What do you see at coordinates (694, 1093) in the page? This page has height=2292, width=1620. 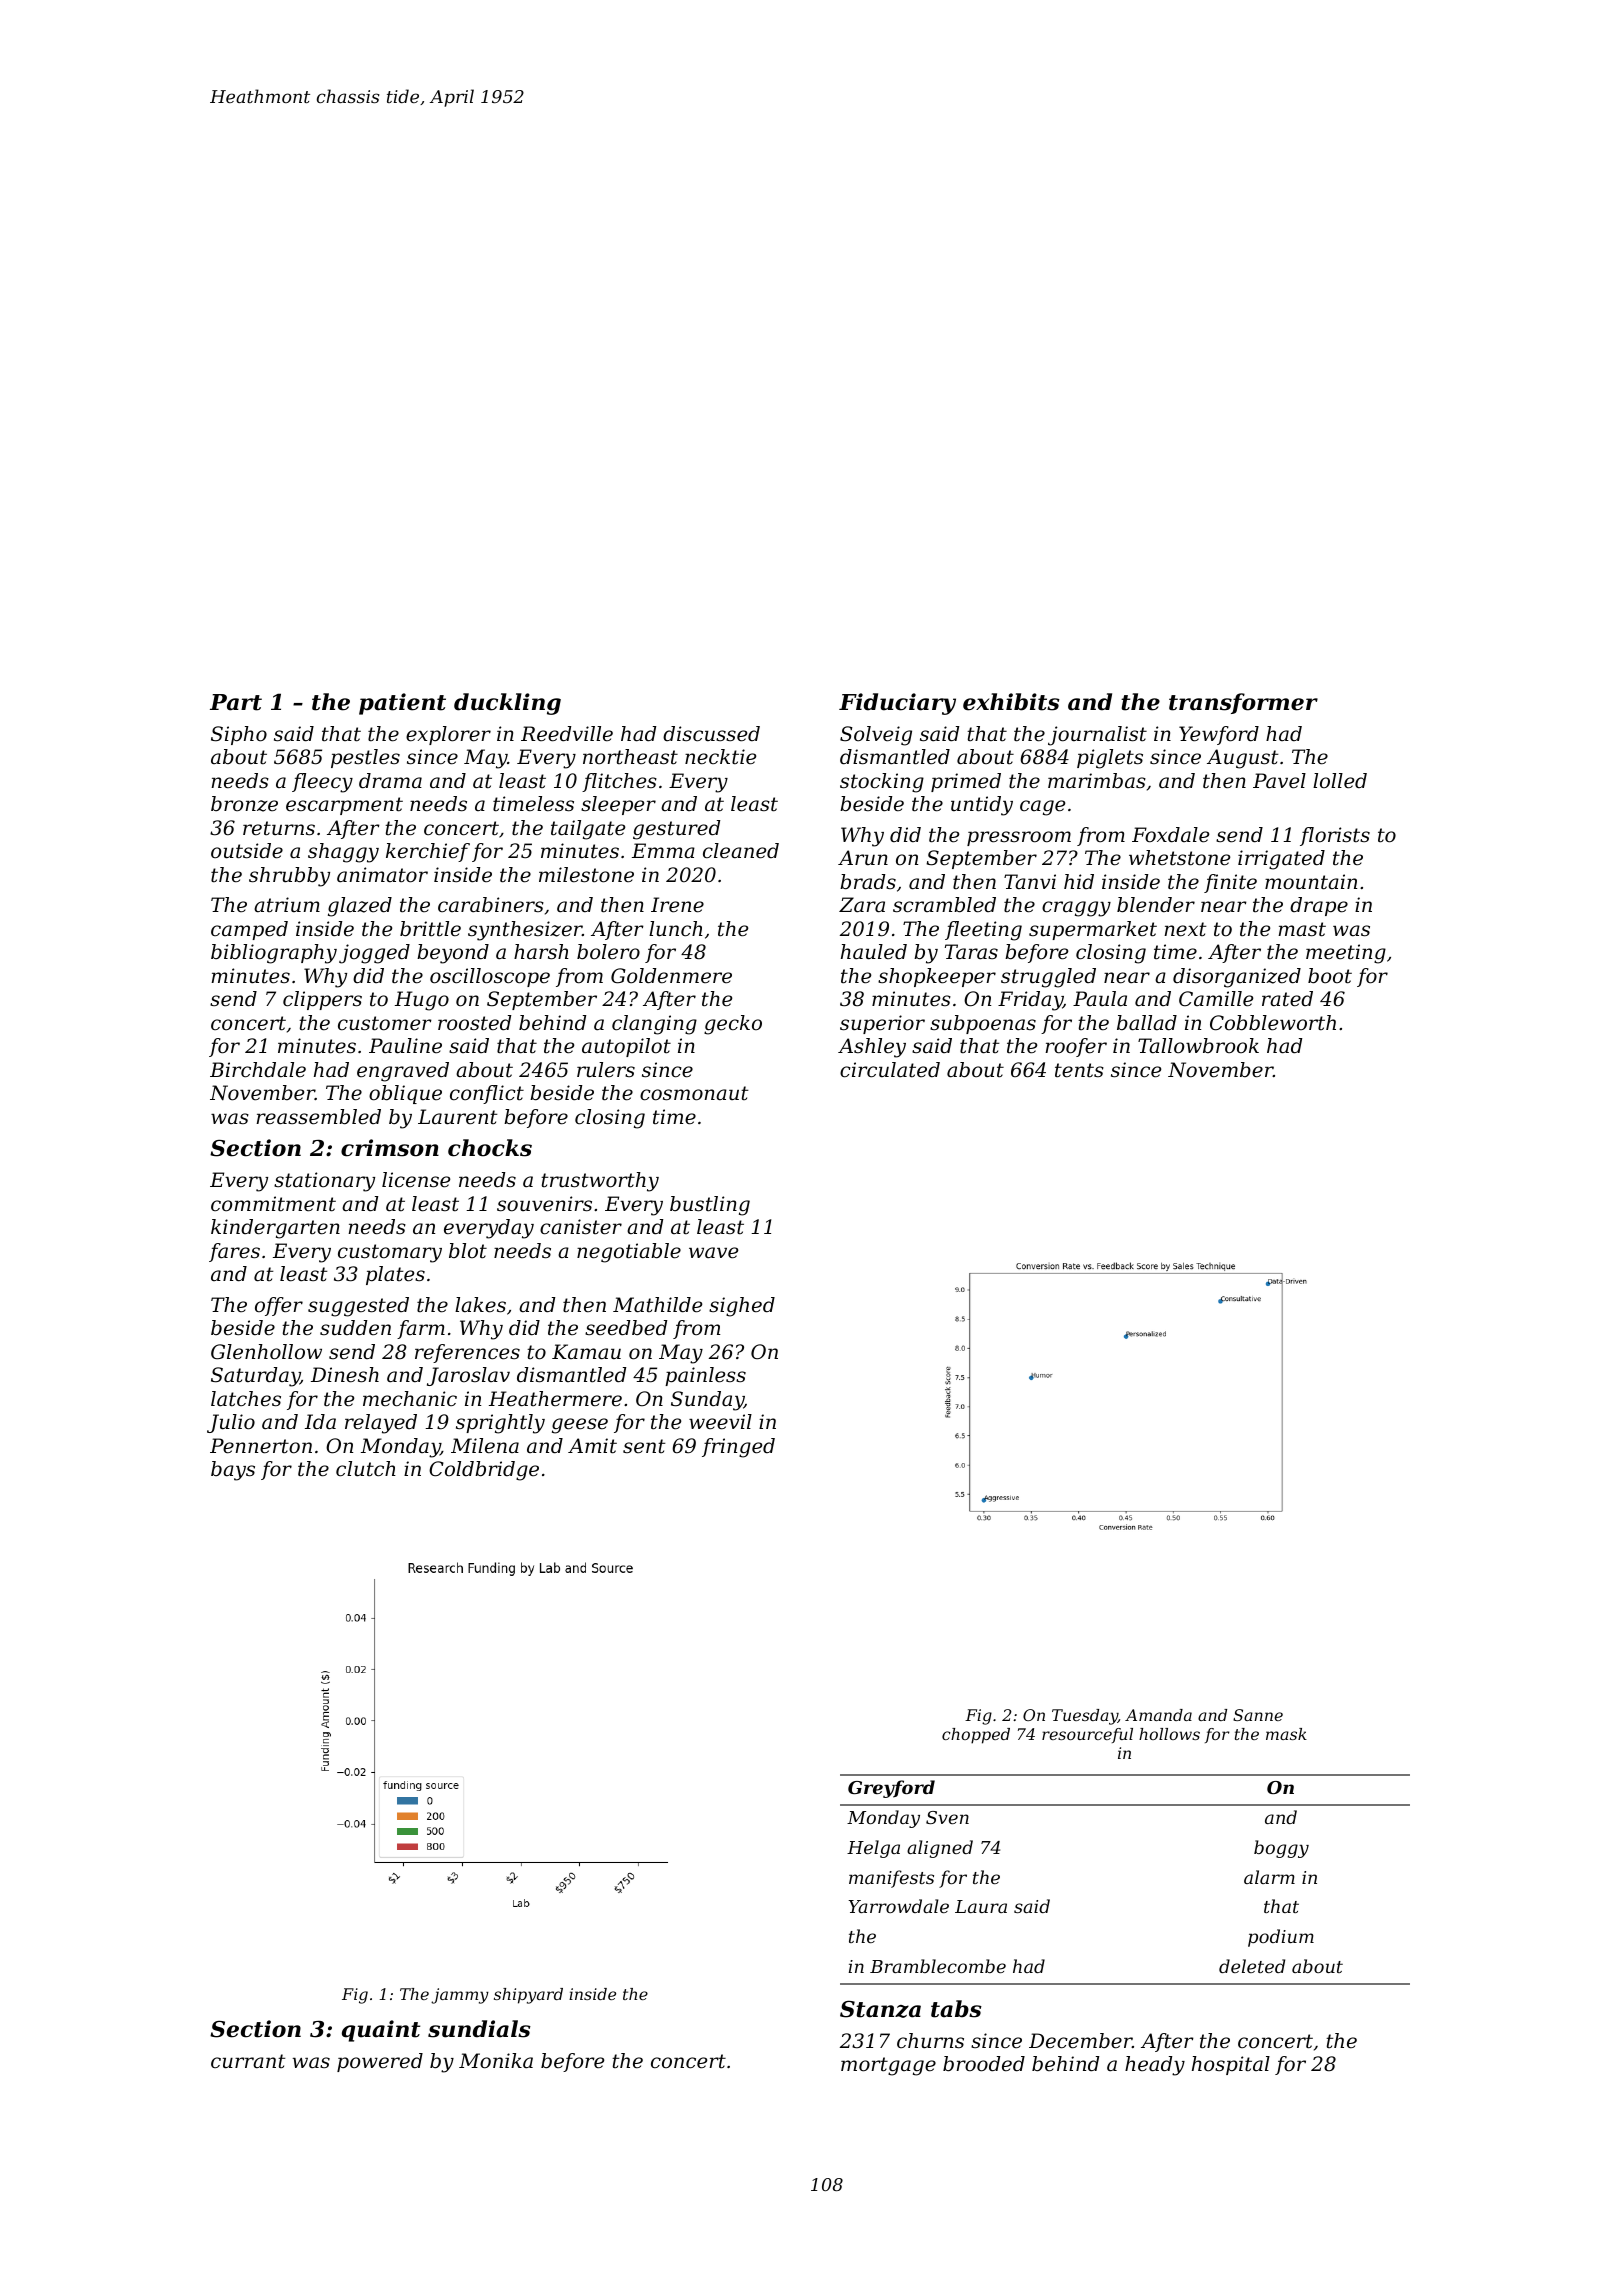 I see `cosmonaut` at bounding box center [694, 1093].
